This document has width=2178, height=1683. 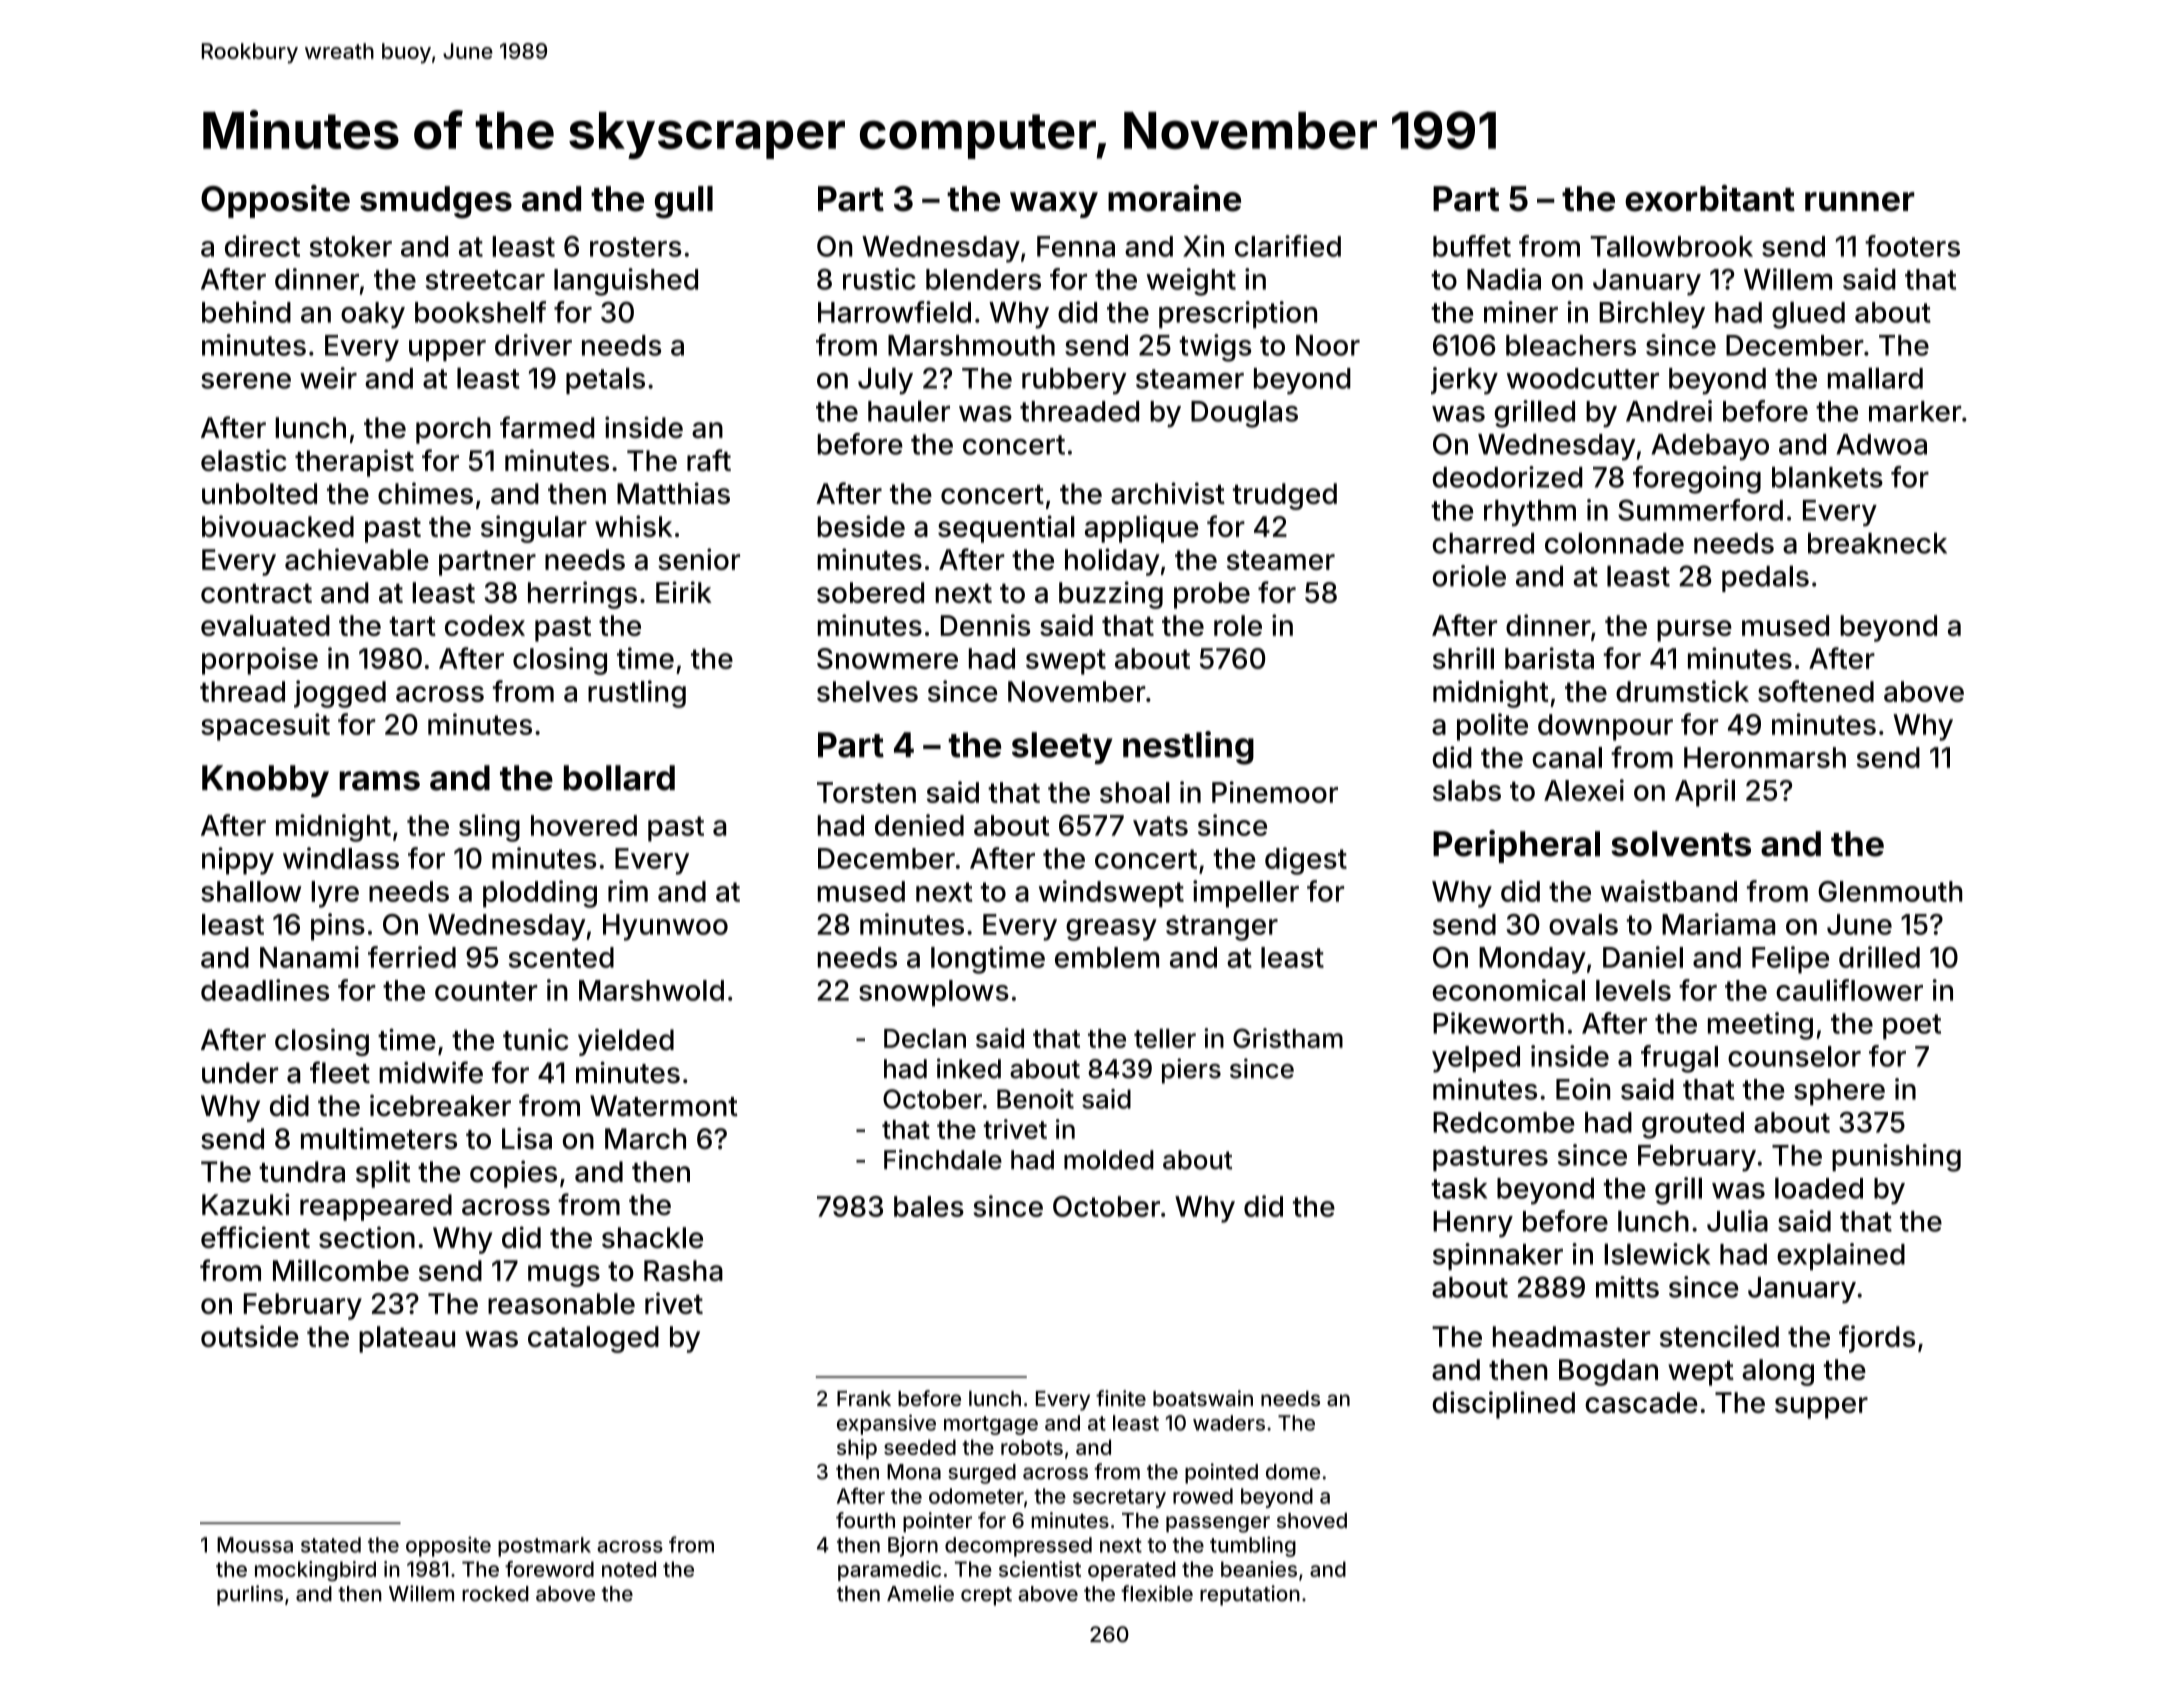 What do you see at coordinates (1641, 1402) in the document?
I see `cascade` at bounding box center [1641, 1402].
